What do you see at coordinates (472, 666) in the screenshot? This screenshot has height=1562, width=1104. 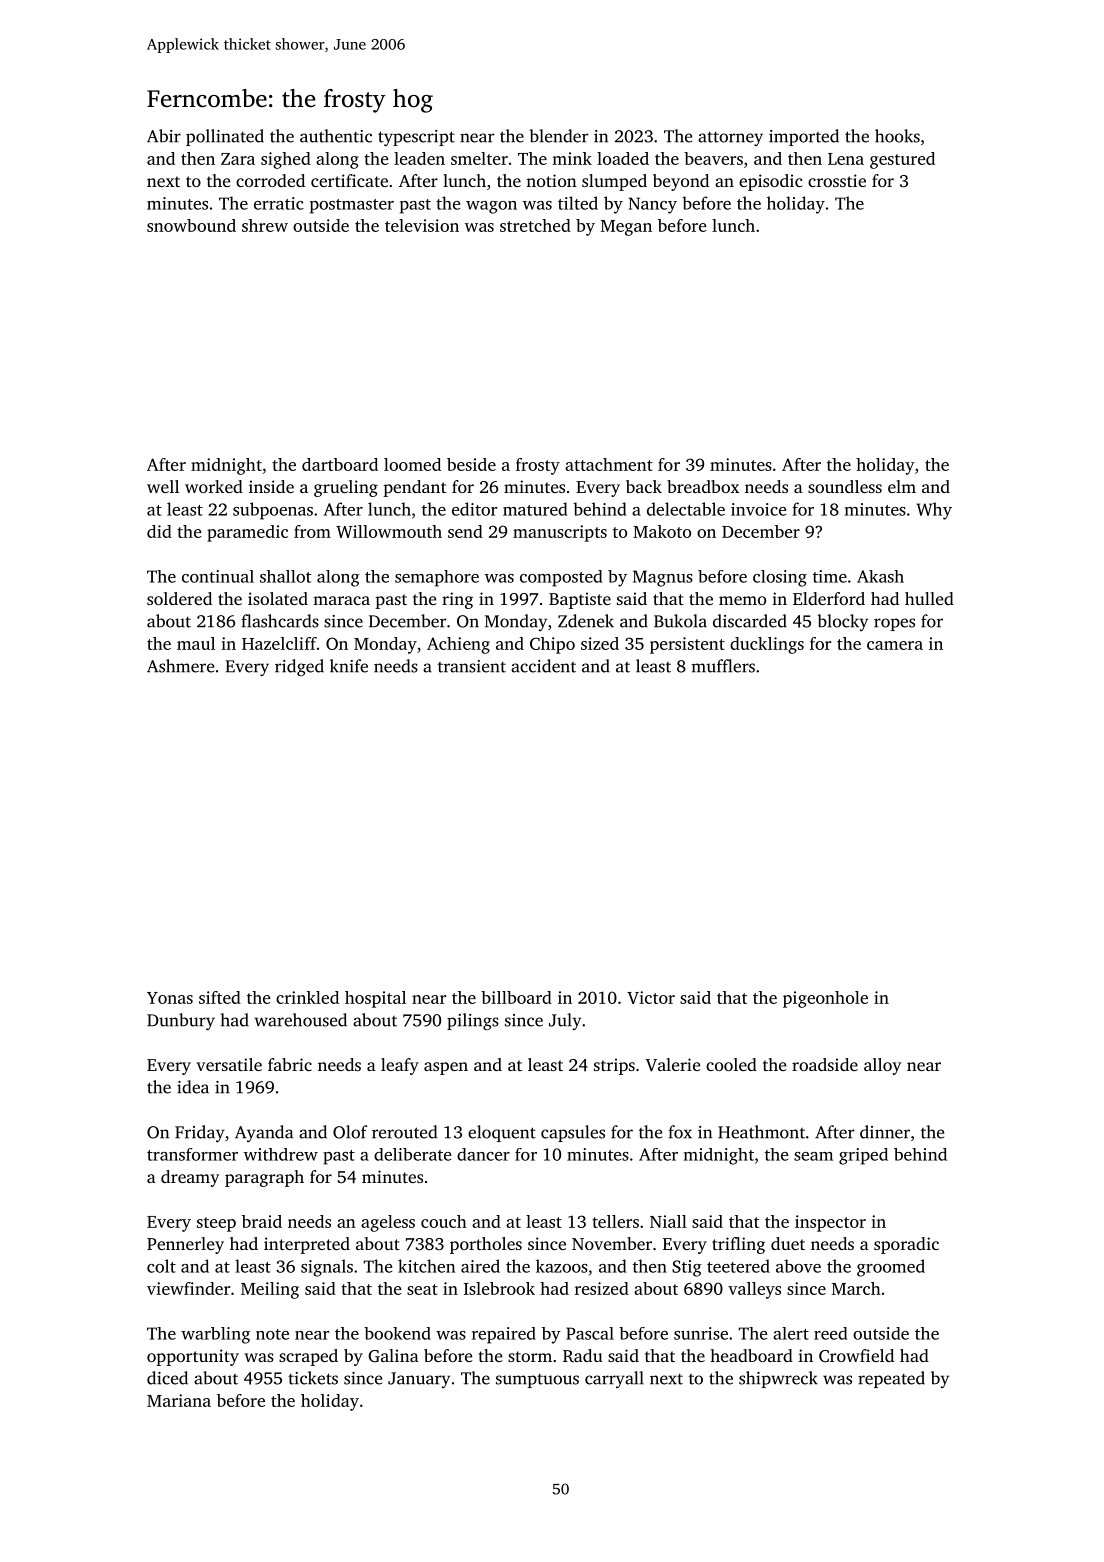 I see `transient` at bounding box center [472, 666].
